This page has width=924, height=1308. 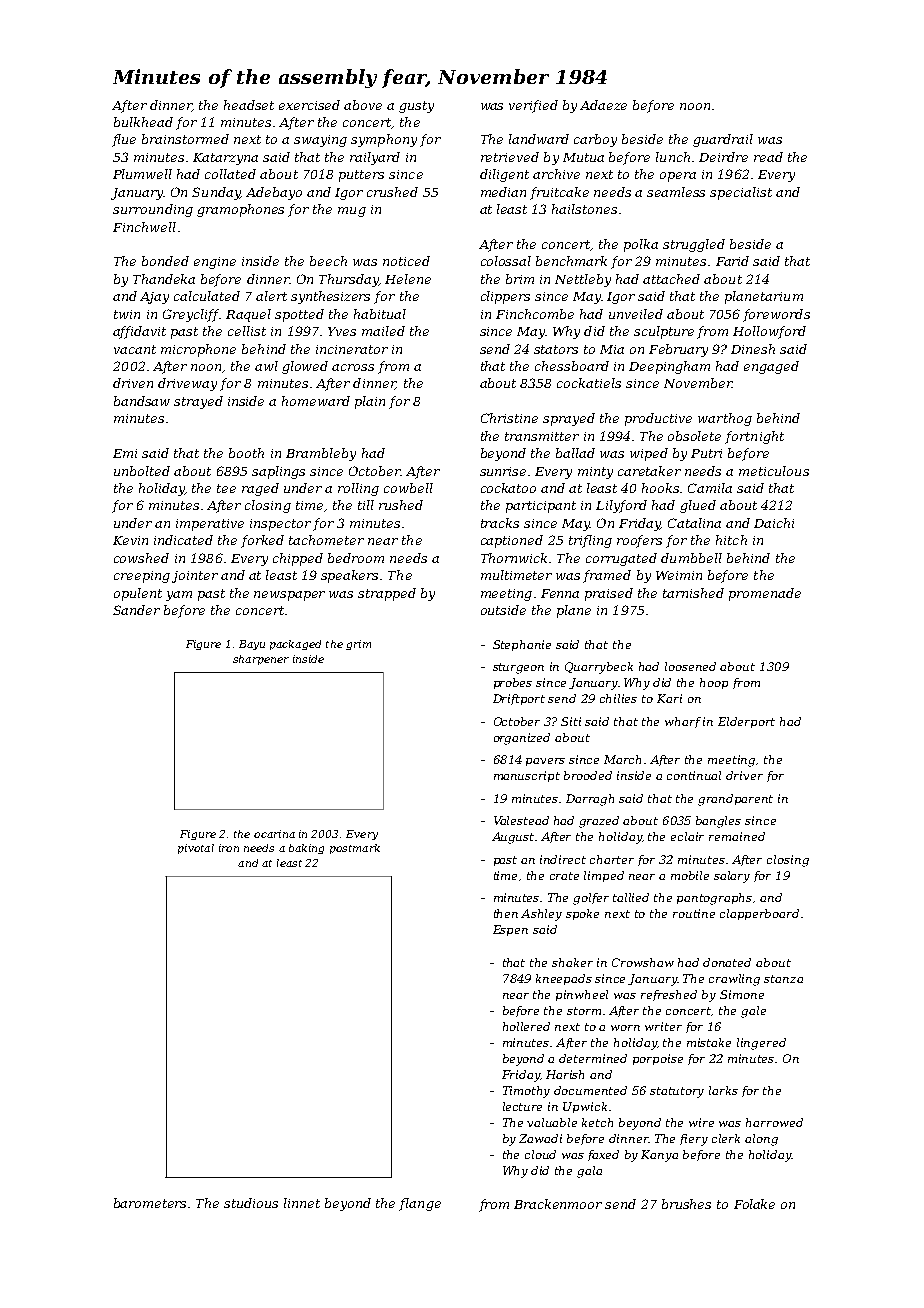 I want to click on Stephanie, so click(x=522, y=645).
